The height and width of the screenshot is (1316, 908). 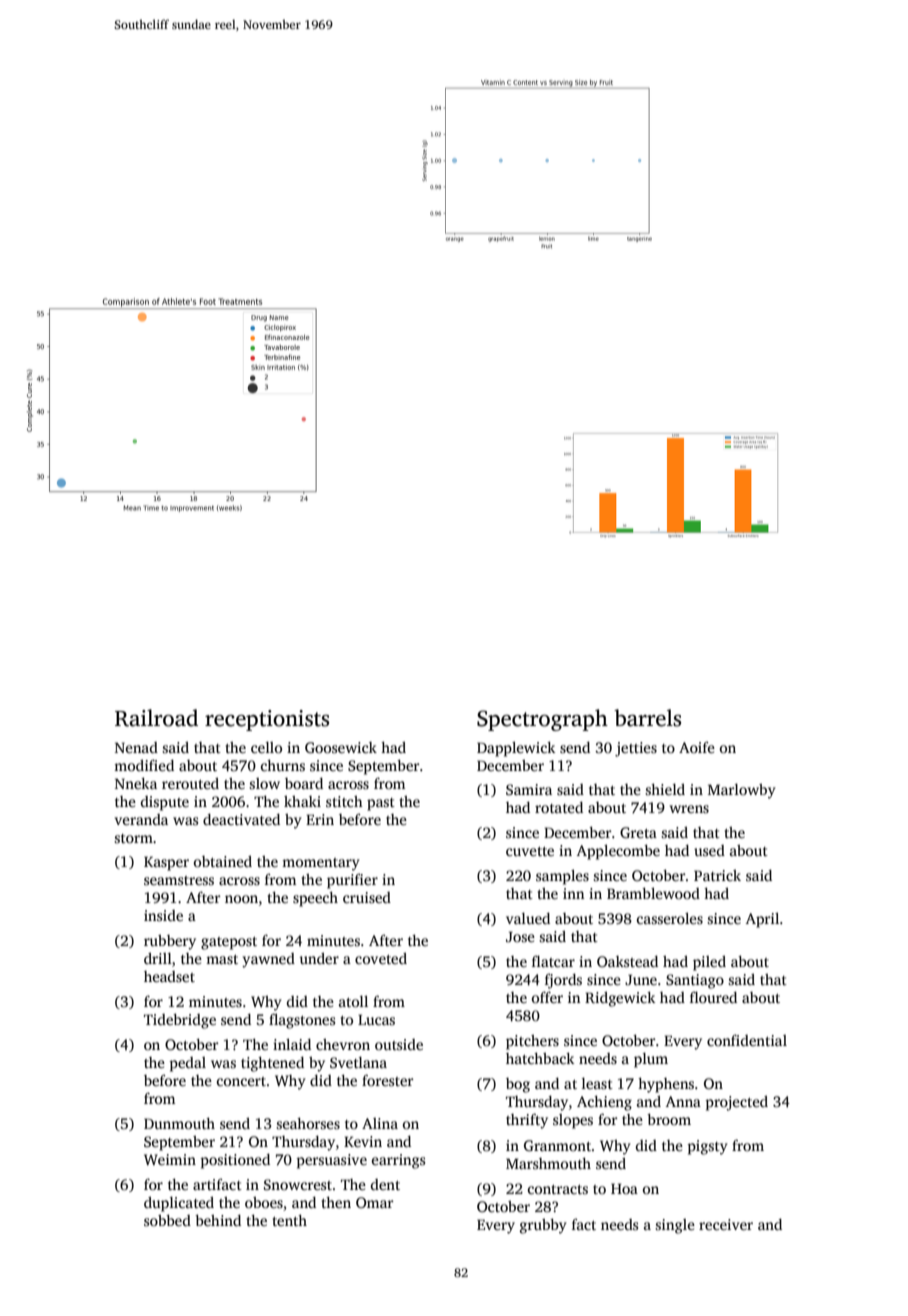 I want to click on oboes, so click(x=264, y=1202).
